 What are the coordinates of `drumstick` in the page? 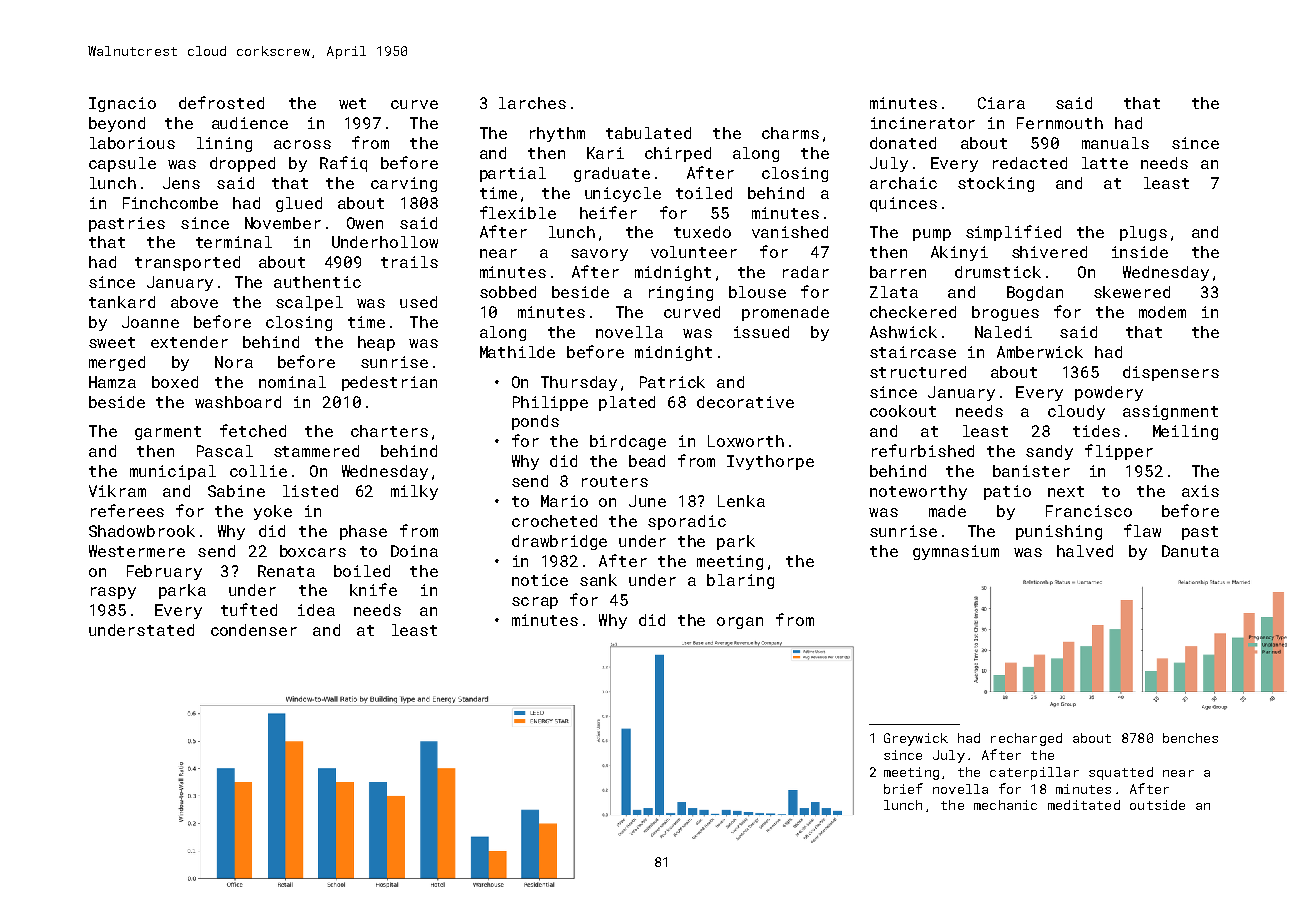 It's located at (998, 272).
